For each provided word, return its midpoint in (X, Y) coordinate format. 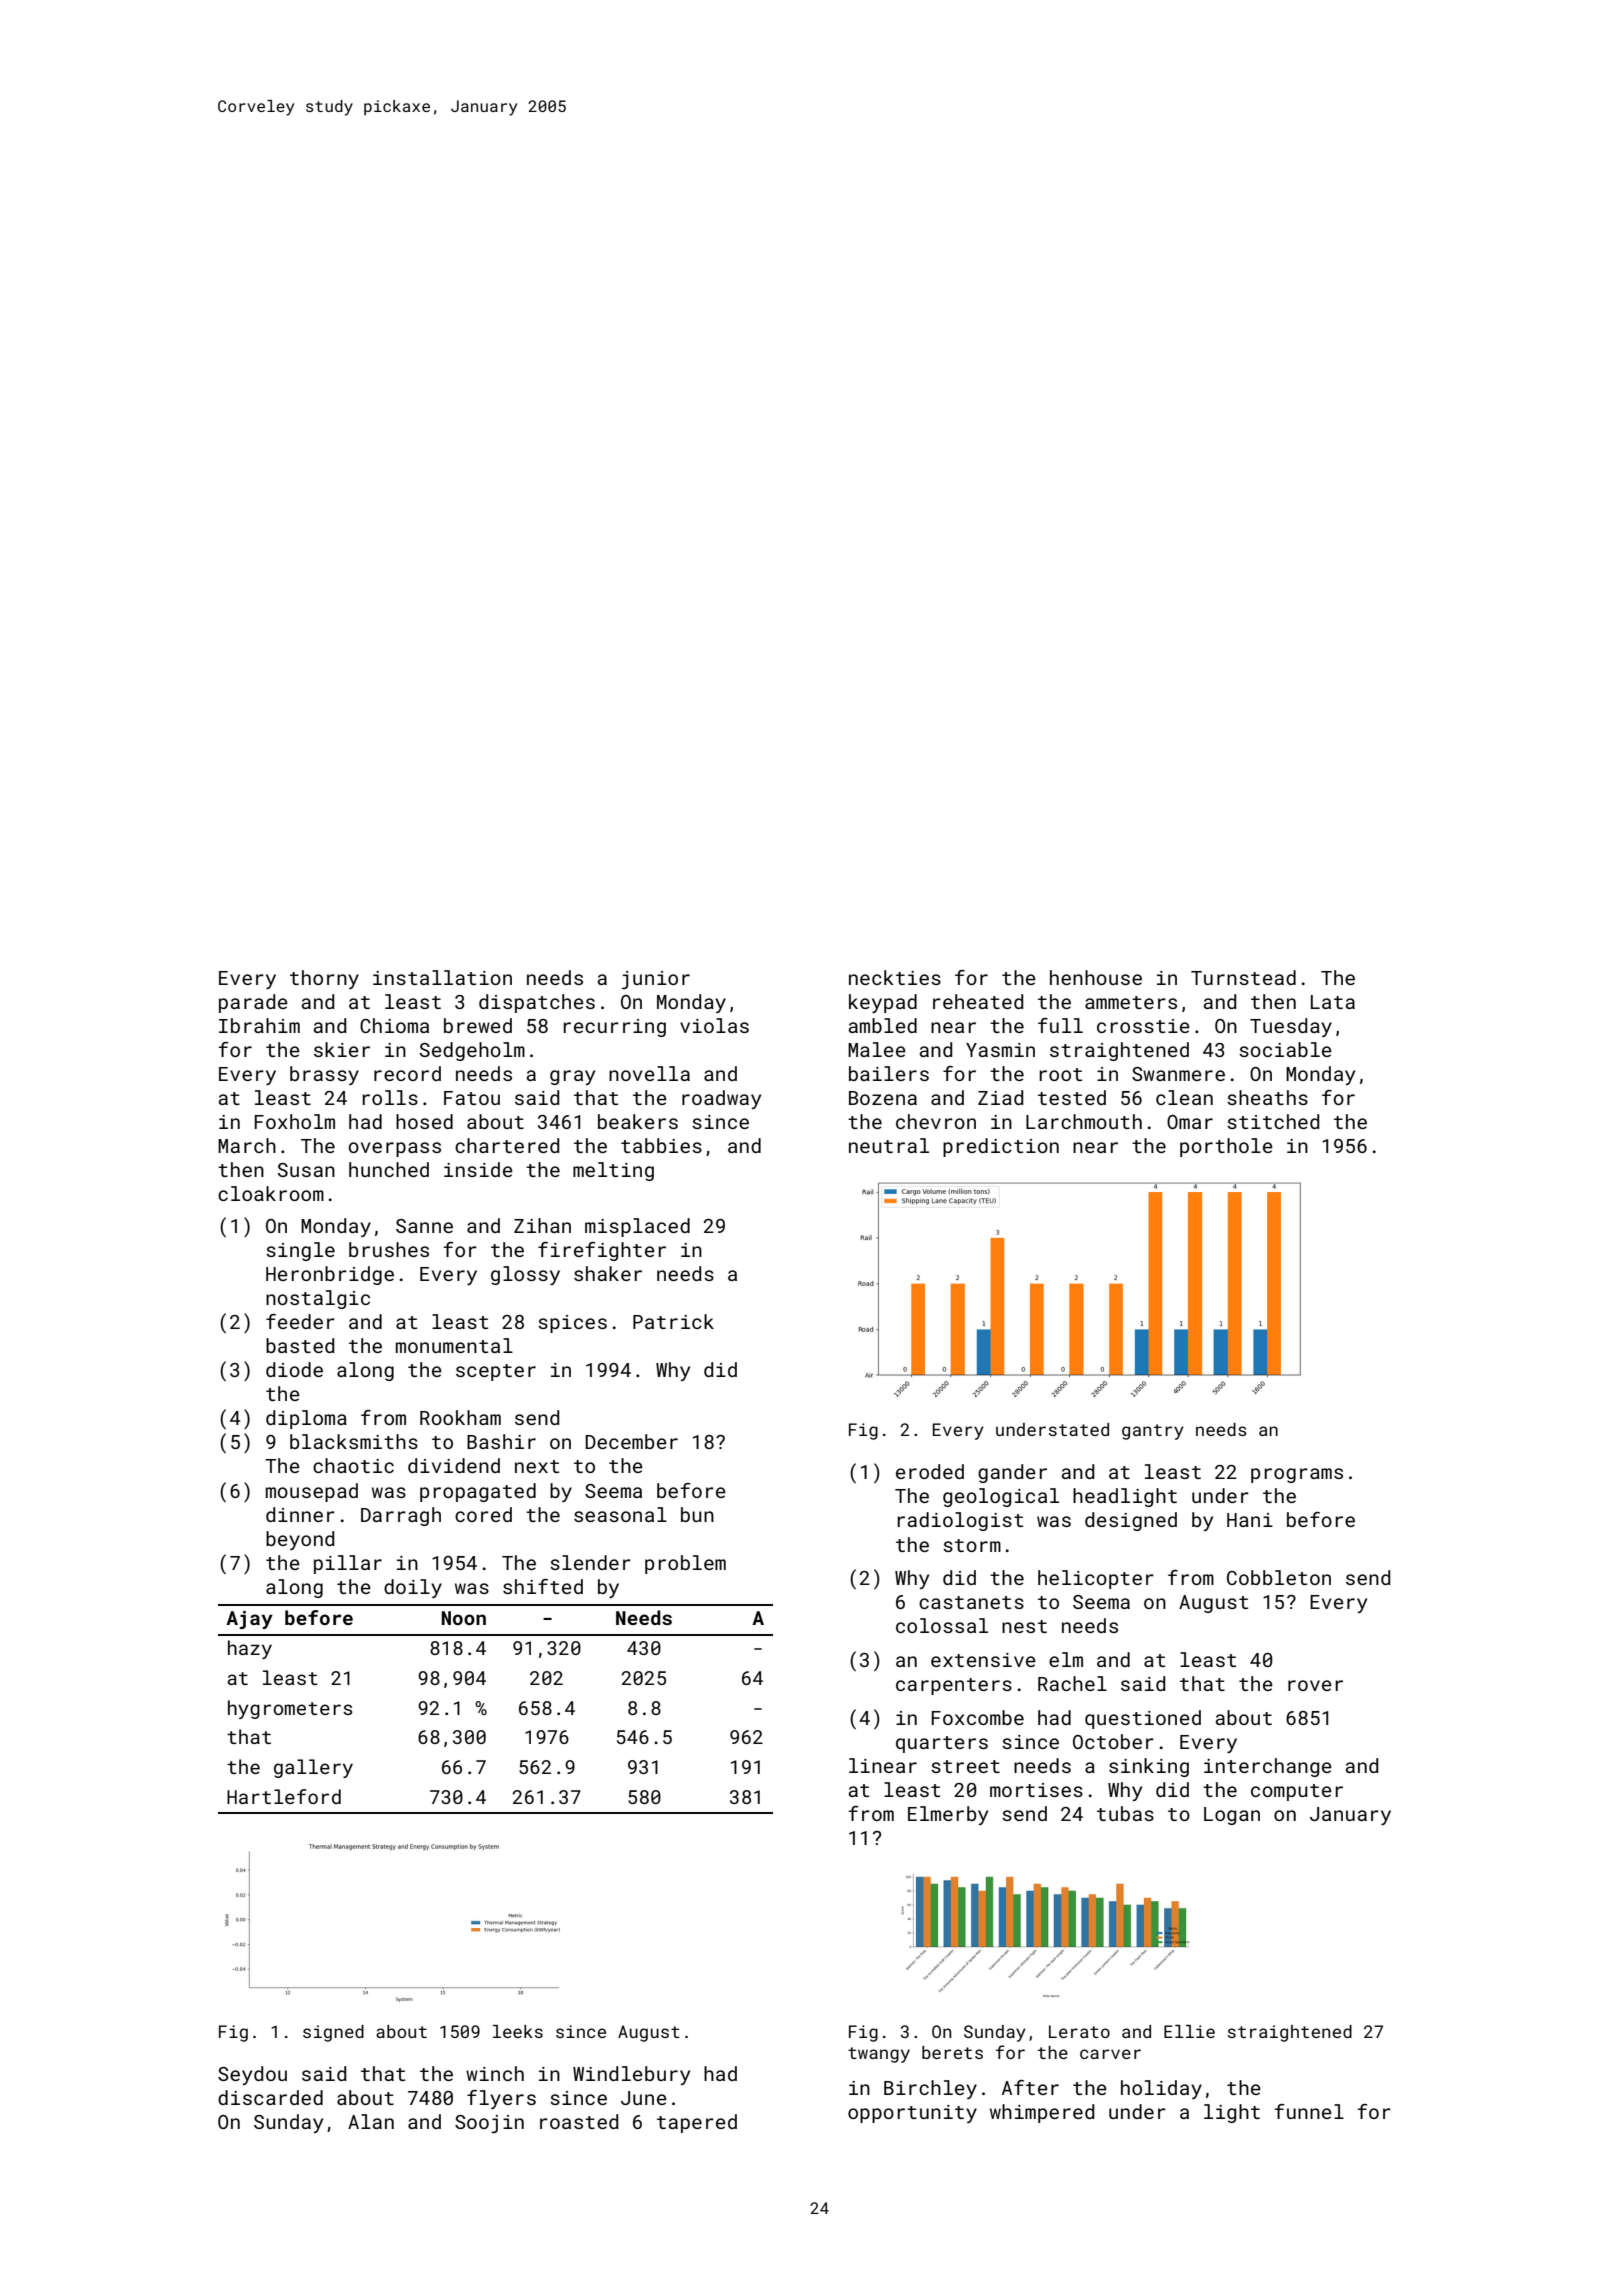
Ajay (249, 1620)
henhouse (1096, 977)
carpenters (954, 1686)
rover (1315, 1685)
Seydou (252, 2075)
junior (656, 980)
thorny (324, 979)
